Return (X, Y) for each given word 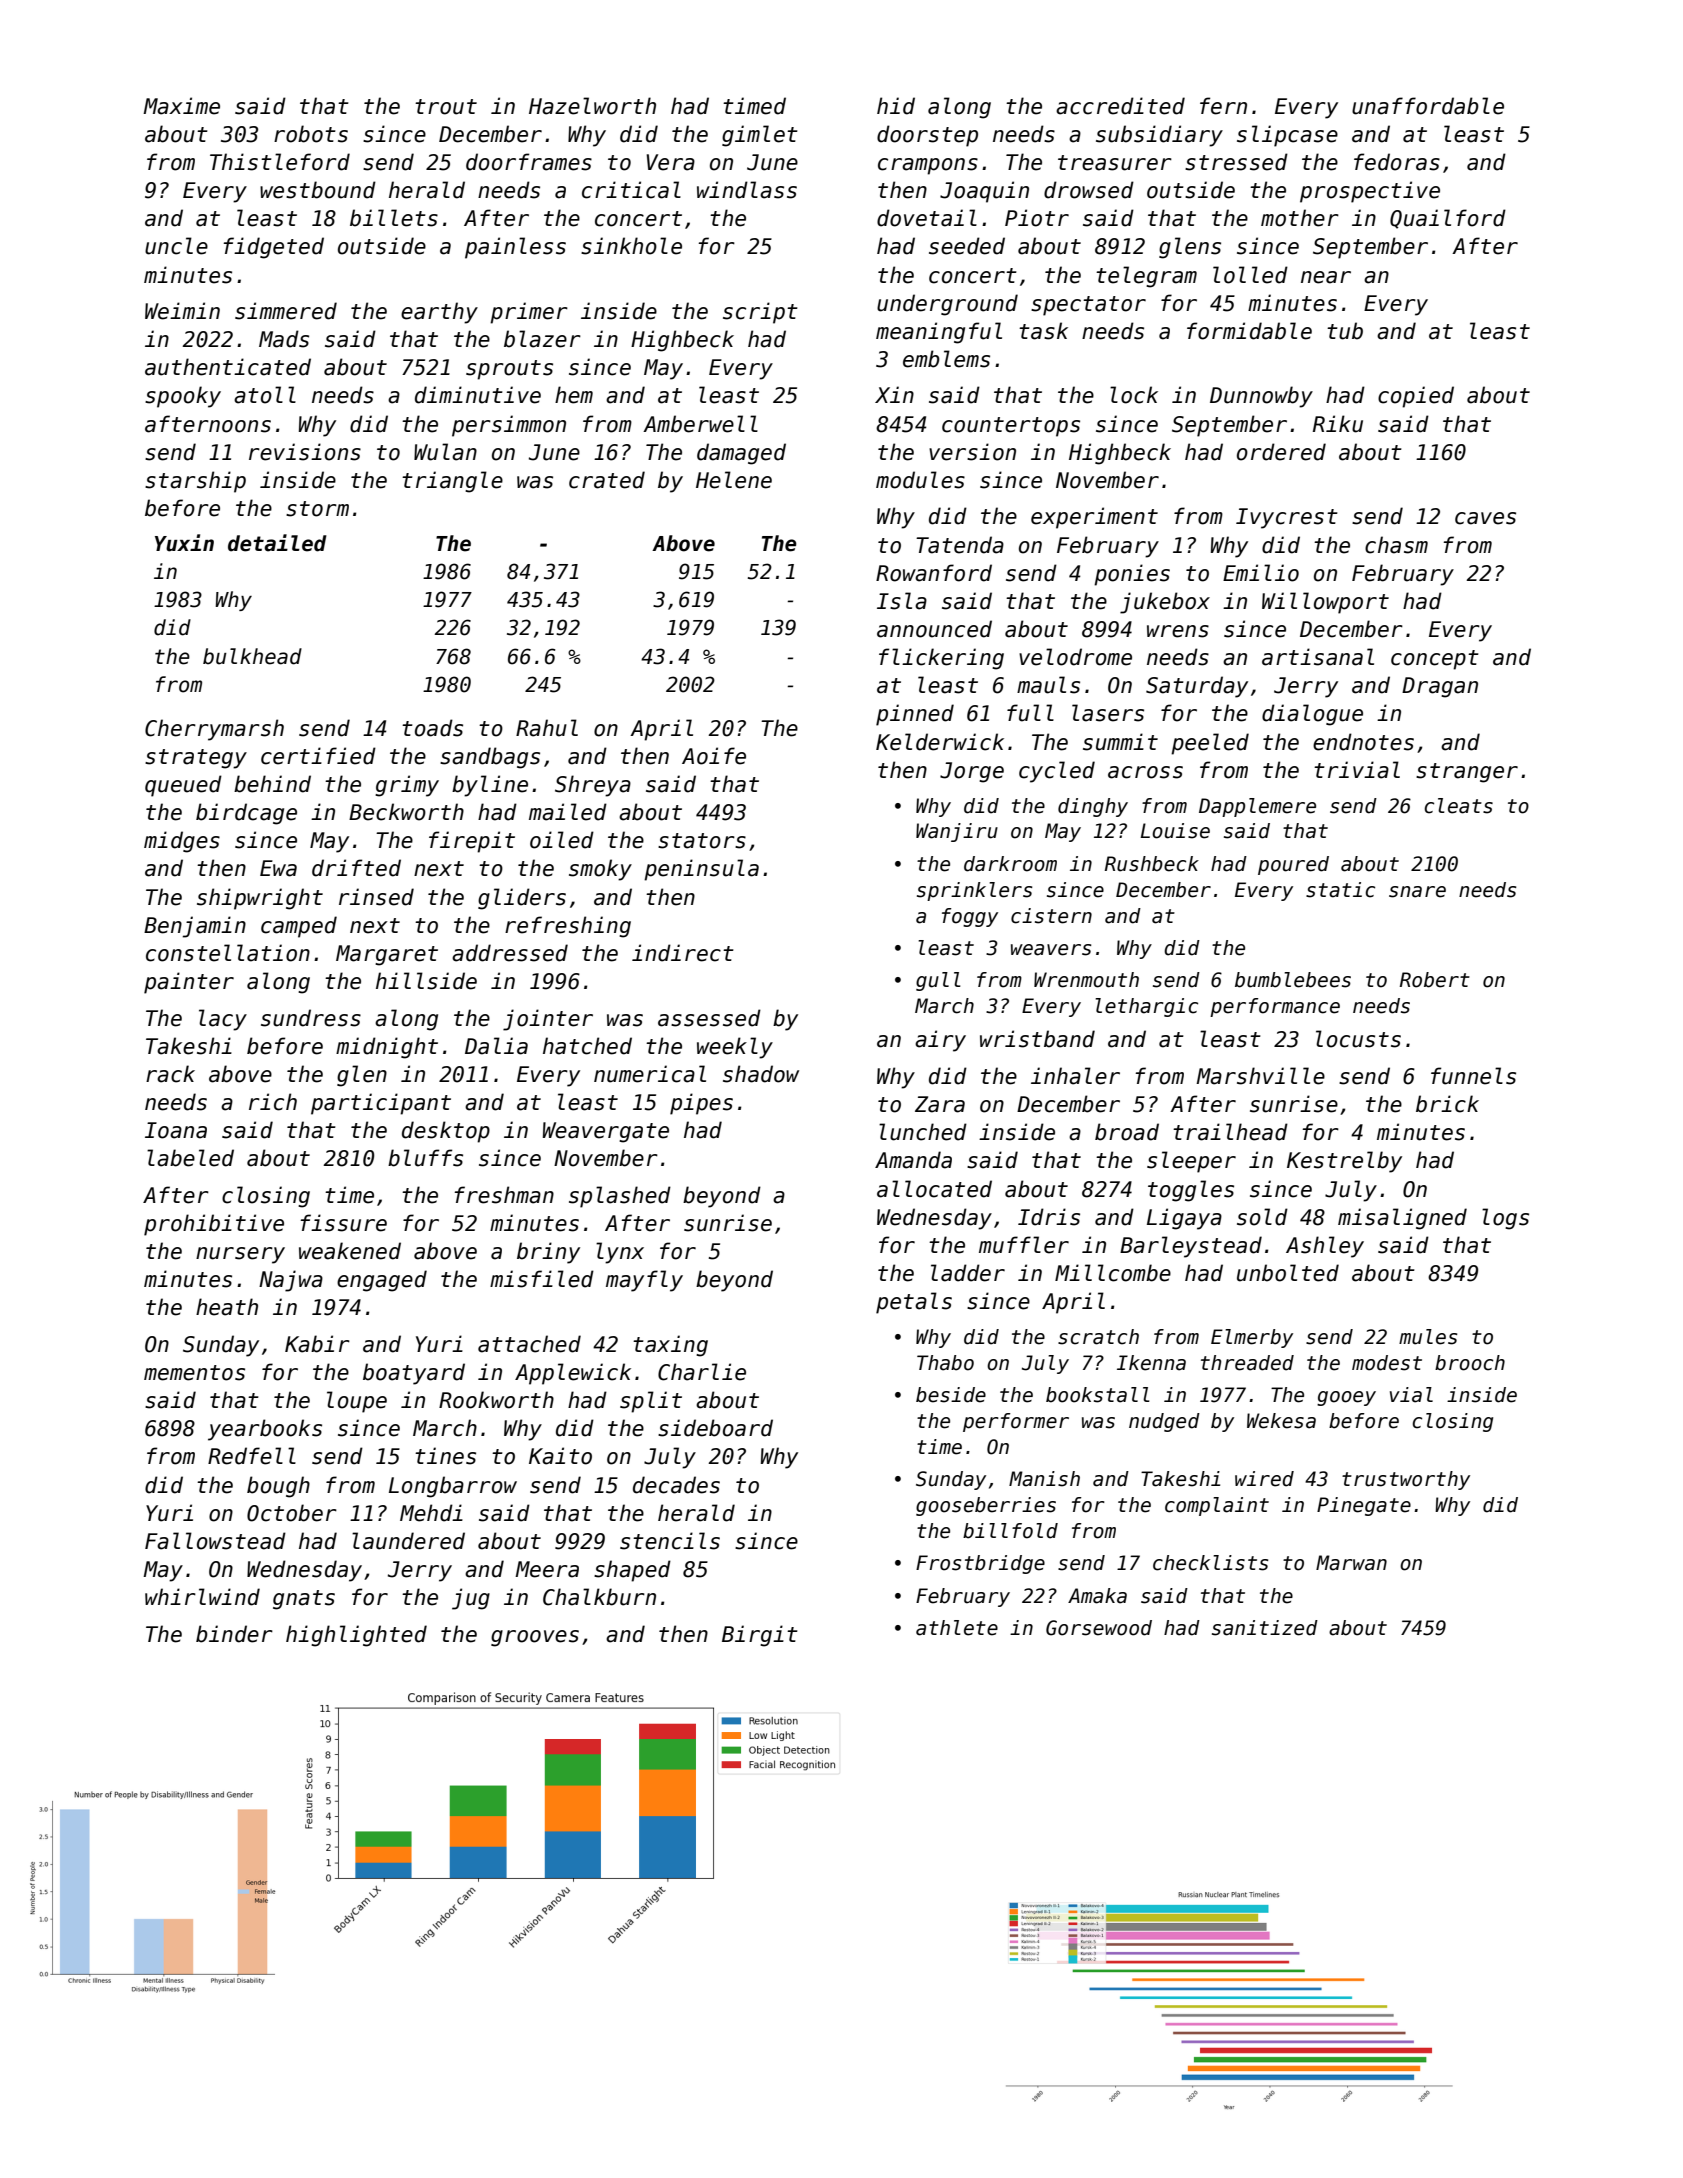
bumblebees (1293, 980)
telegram (1146, 277)
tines (445, 1456)
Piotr (1037, 218)
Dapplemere (1257, 807)
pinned (915, 715)
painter (189, 983)
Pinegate (1364, 1506)
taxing (670, 1346)
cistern (1051, 916)
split (651, 1402)
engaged (382, 1281)
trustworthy (1406, 1480)
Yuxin (184, 543)
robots (311, 134)
